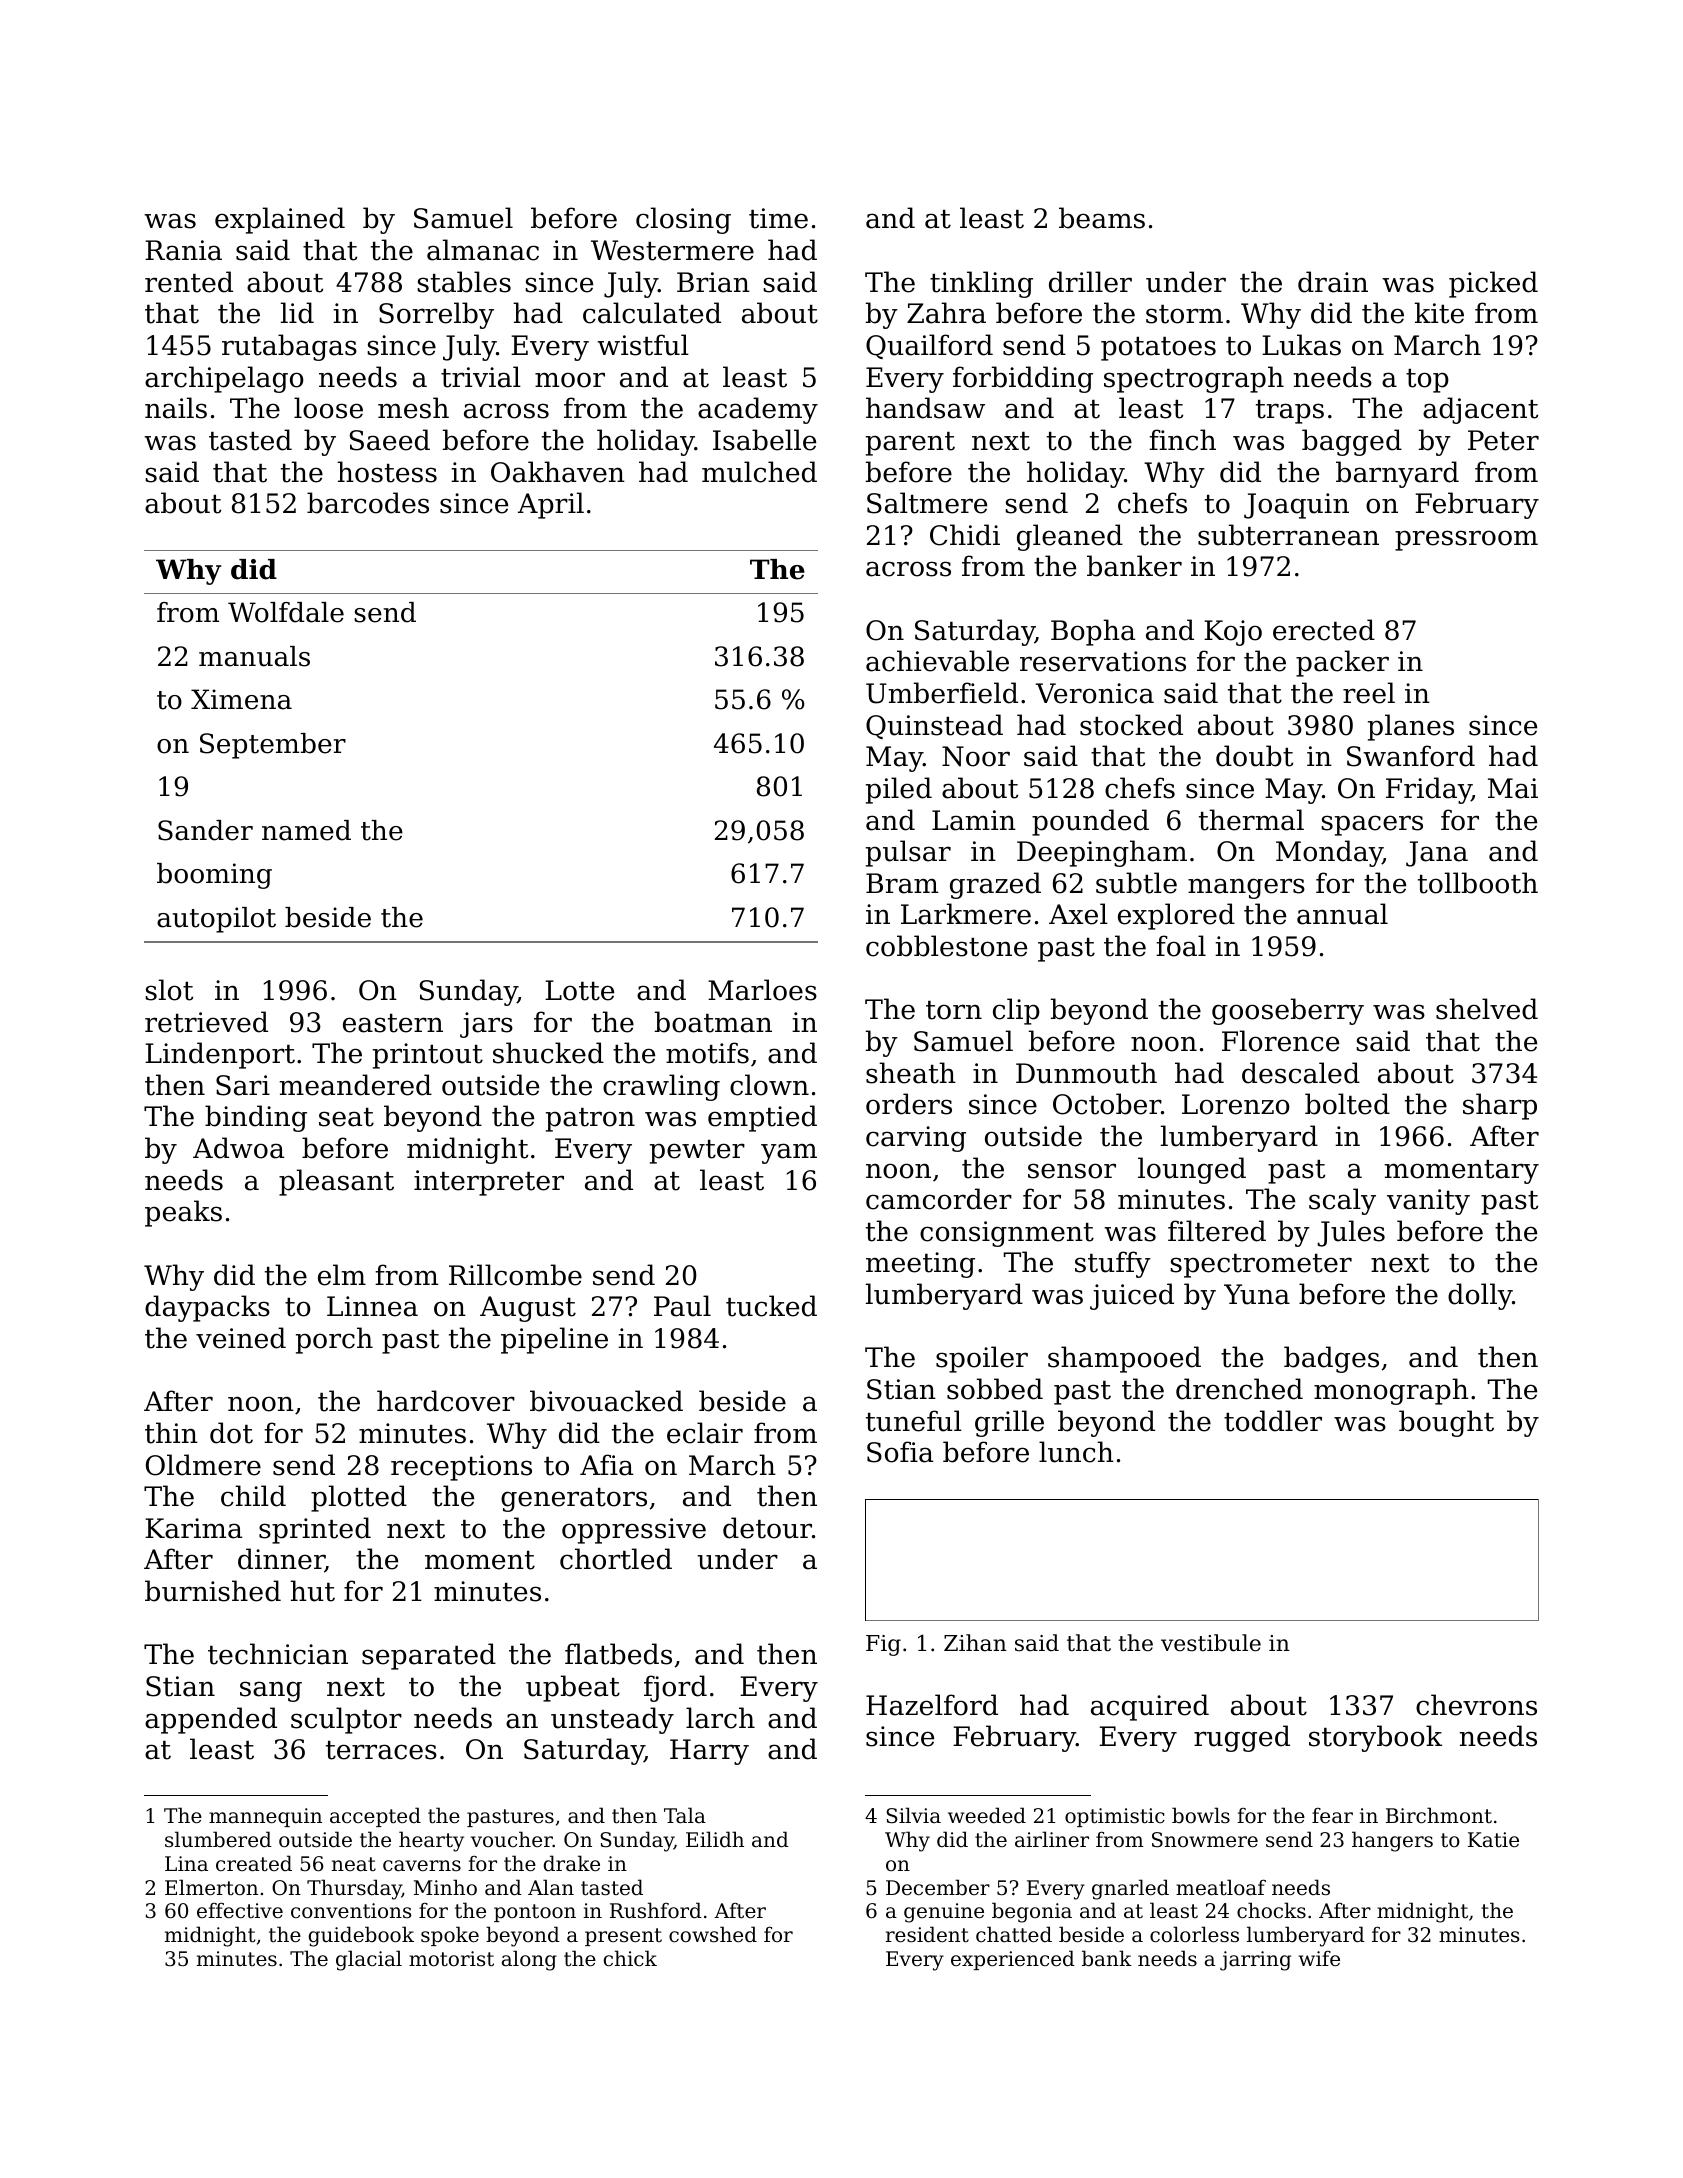 This screenshot has height=2178, width=1683. Describe the element at coordinates (1192, 1170) in the screenshot. I see `lounged` at that location.
